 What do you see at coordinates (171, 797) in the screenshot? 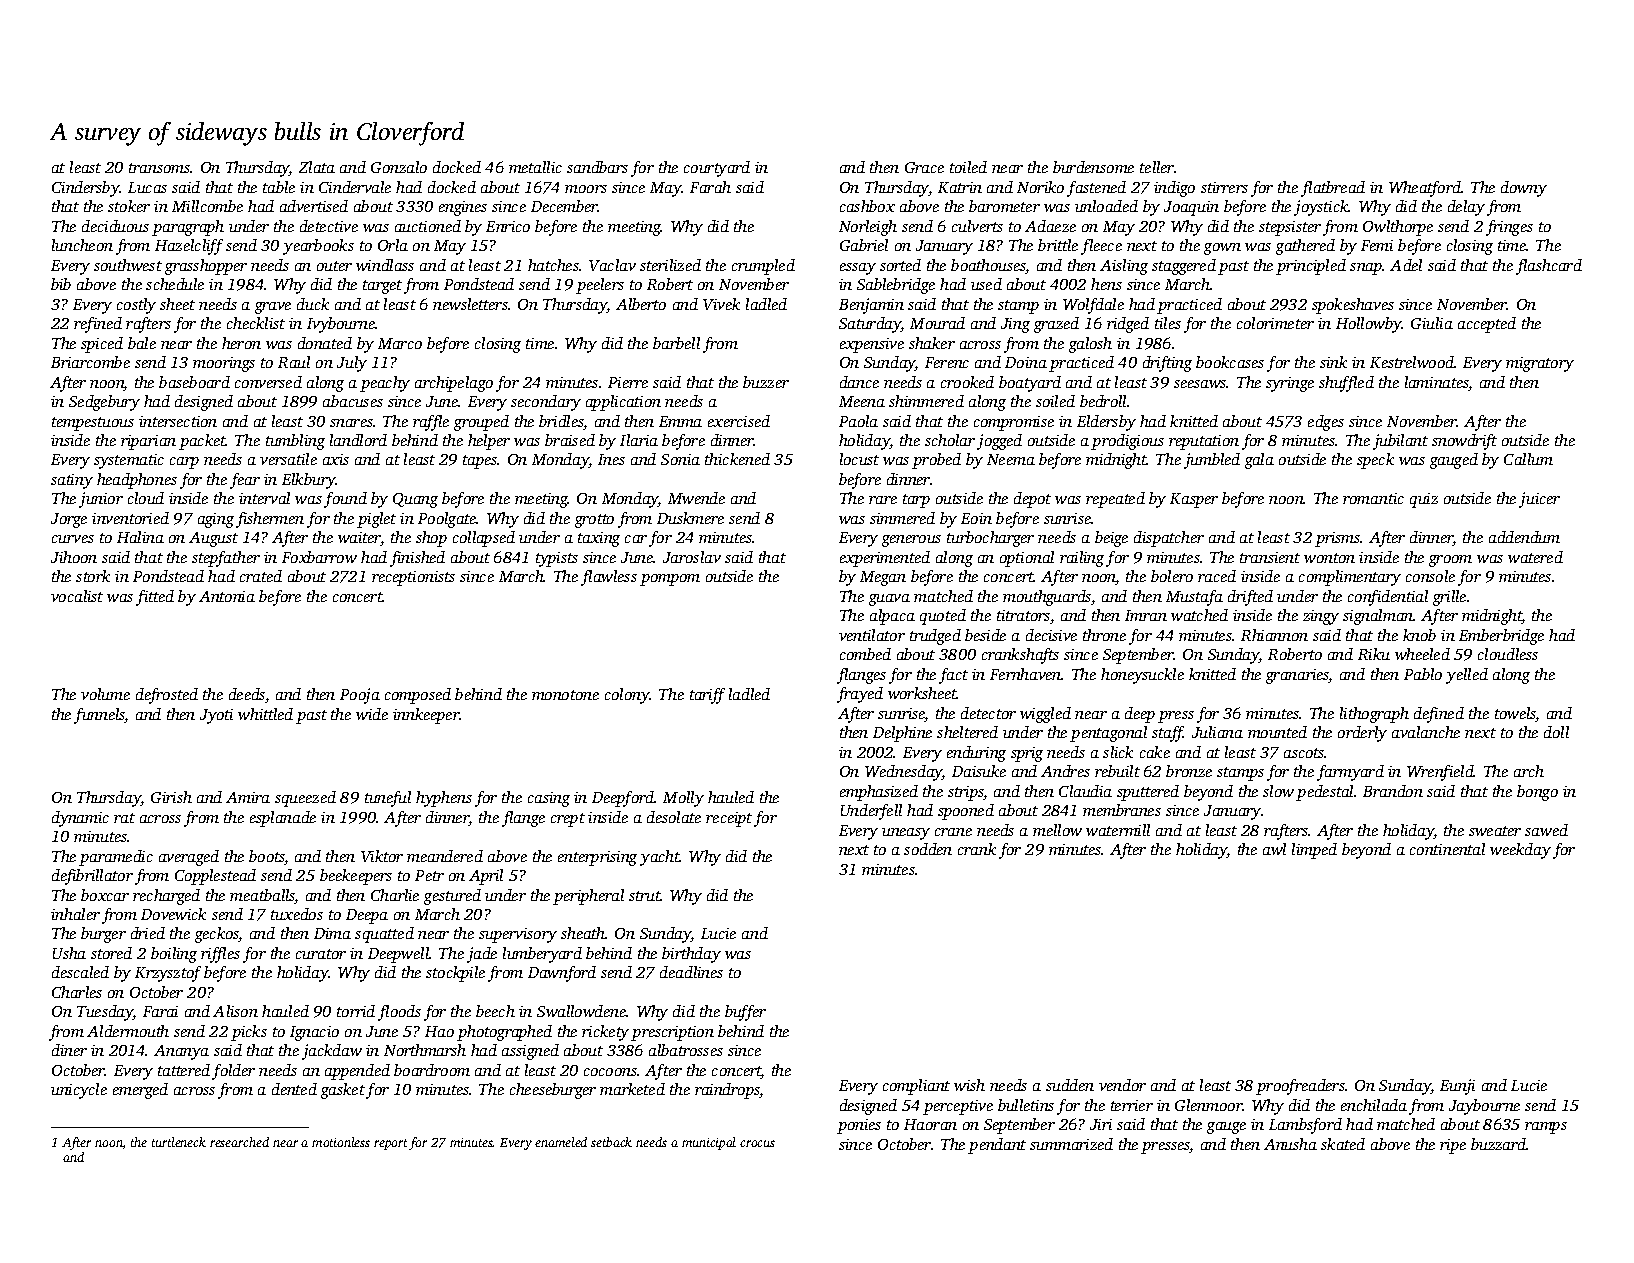
I see `Girish` at bounding box center [171, 797].
